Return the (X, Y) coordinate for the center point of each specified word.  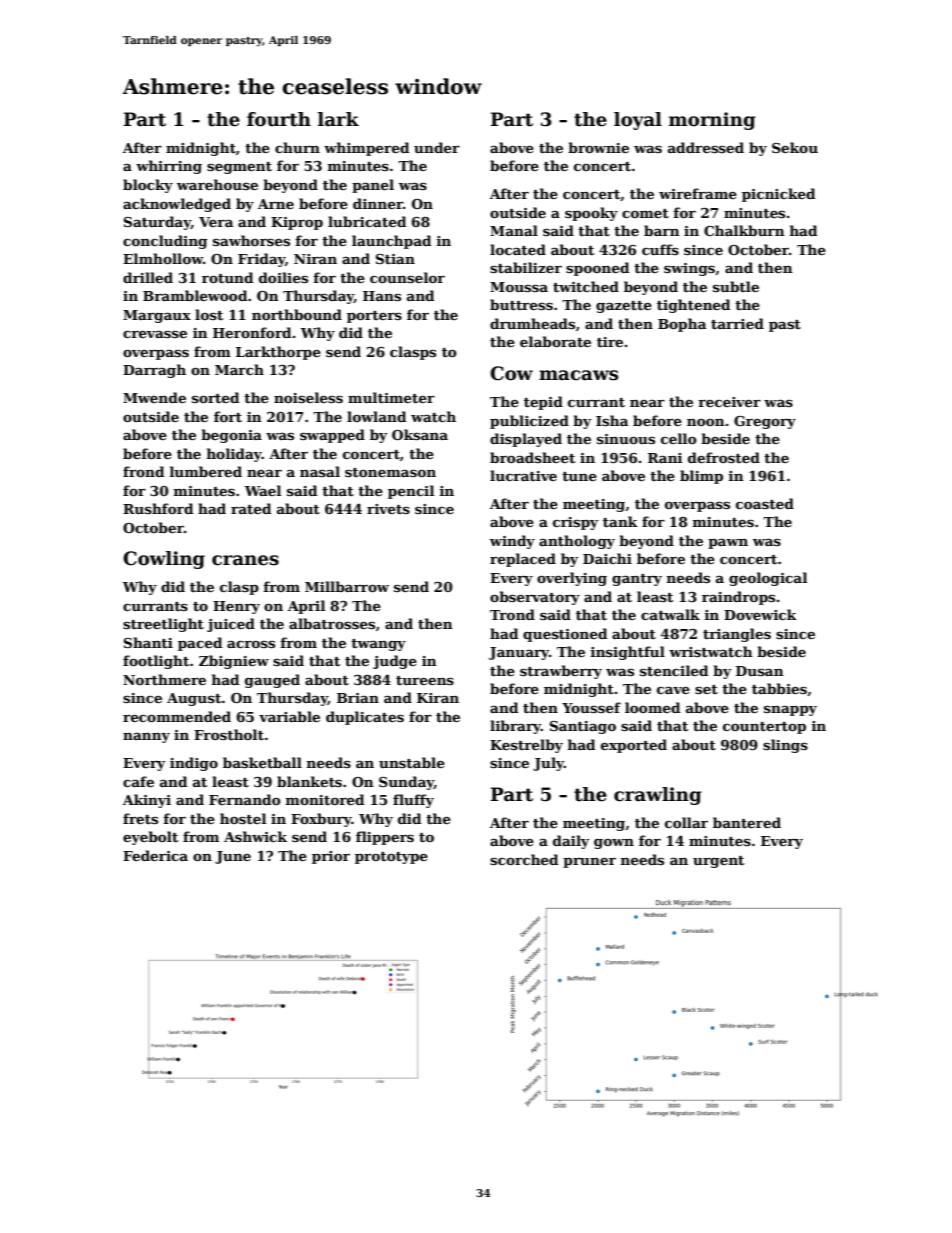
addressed (706, 147)
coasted (765, 503)
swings (689, 269)
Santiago (583, 727)
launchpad (391, 242)
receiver (729, 402)
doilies (283, 277)
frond (143, 471)
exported (634, 746)
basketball (262, 762)
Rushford (158, 508)
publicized (529, 422)
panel (373, 186)
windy (512, 542)
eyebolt (150, 838)
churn (297, 147)
